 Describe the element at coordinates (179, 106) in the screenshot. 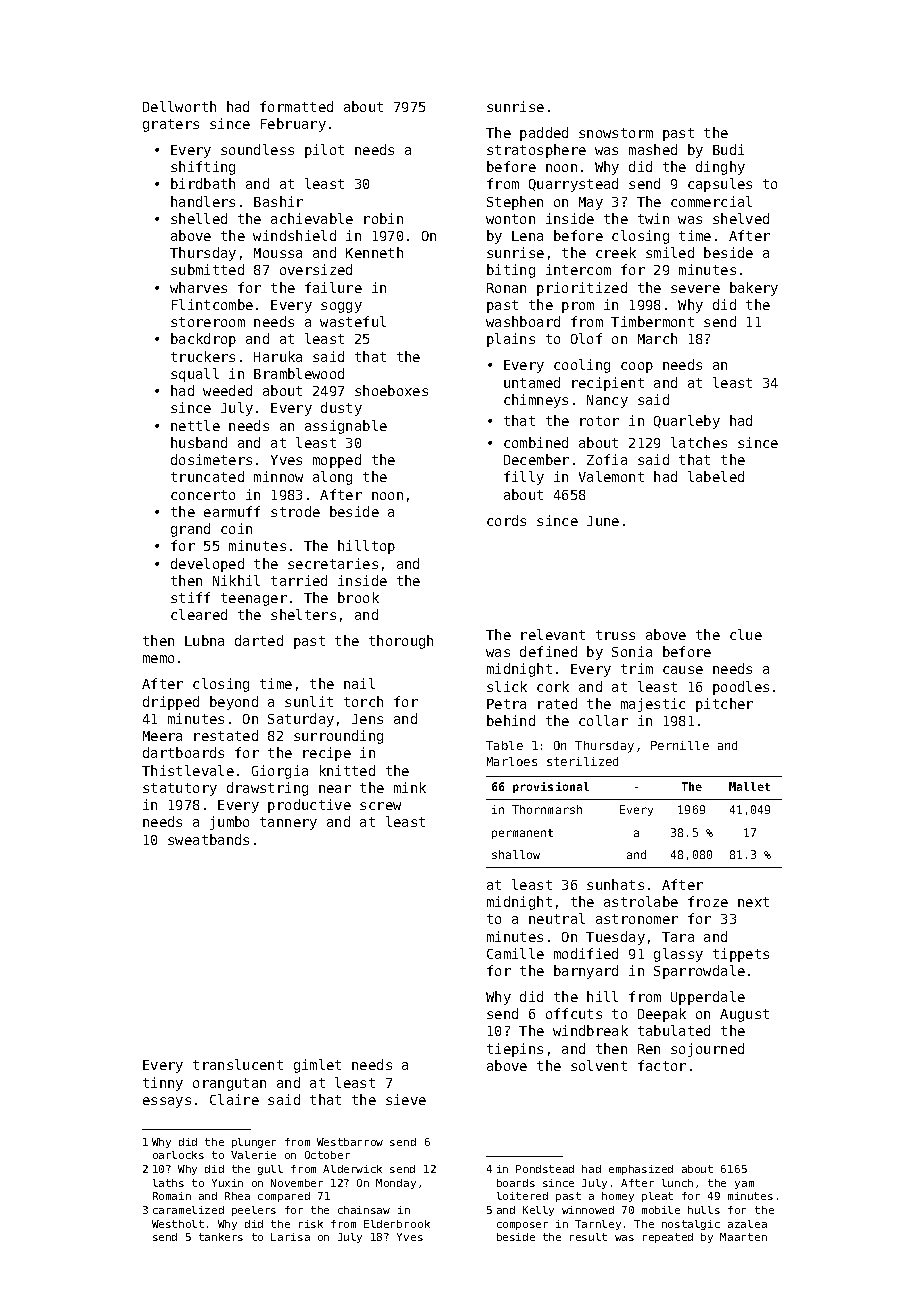

I see `Dellworth` at that location.
